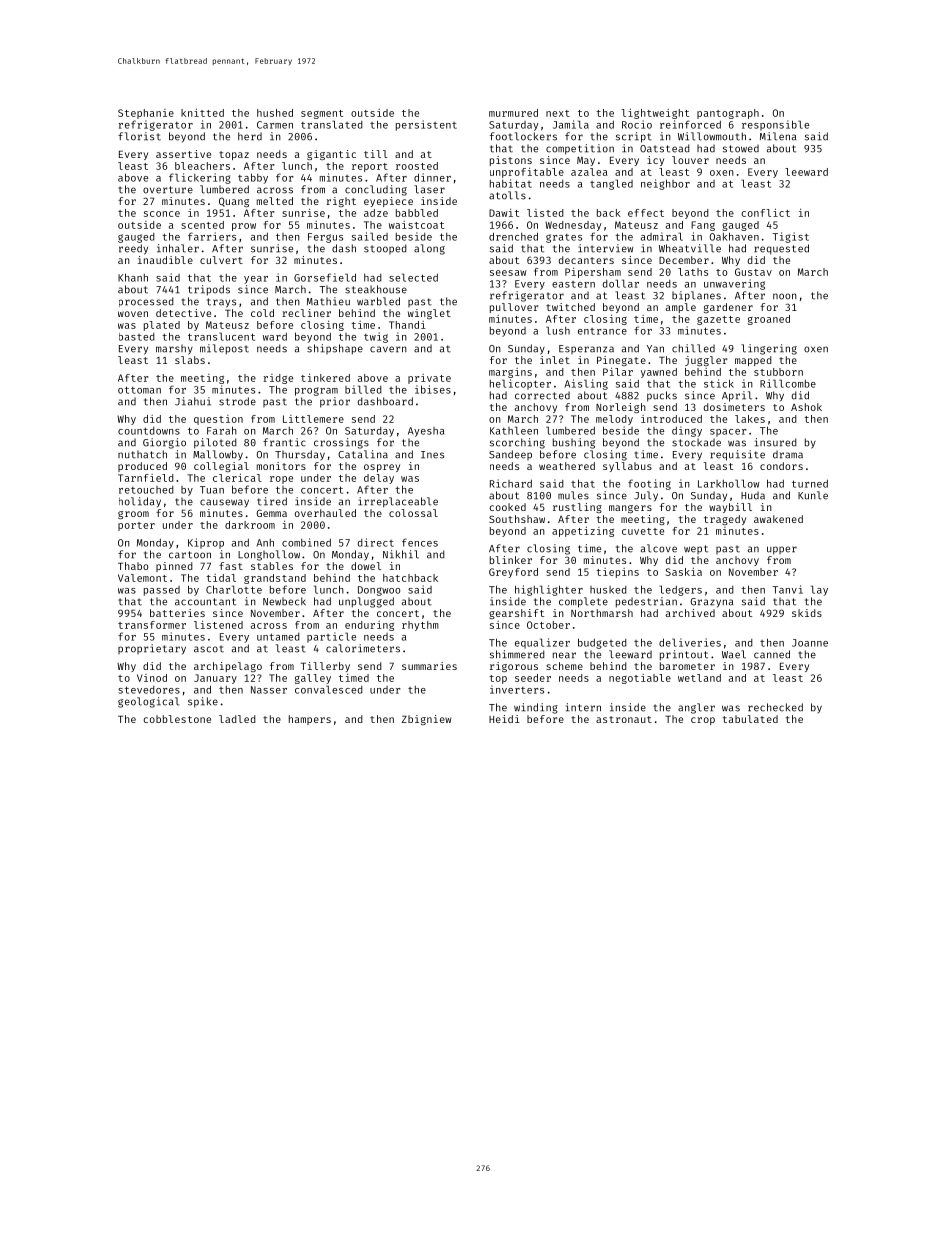 The height and width of the document is (1233, 952). I want to click on gardener, so click(728, 308).
